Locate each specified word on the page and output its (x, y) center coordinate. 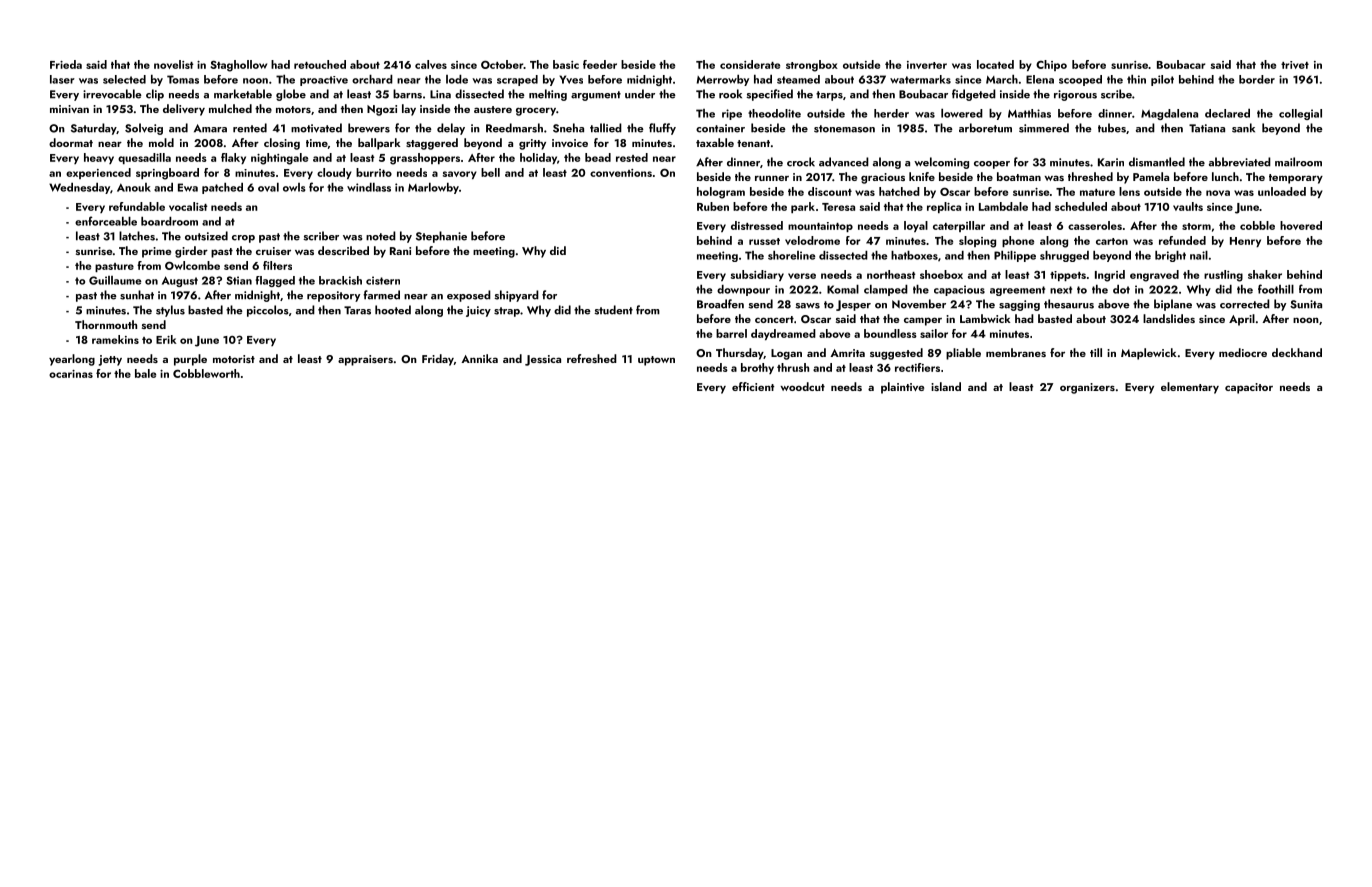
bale (145, 373)
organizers (1087, 388)
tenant (753, 143)
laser (62, 79)
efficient (753, 386)
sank (1243, 128)
